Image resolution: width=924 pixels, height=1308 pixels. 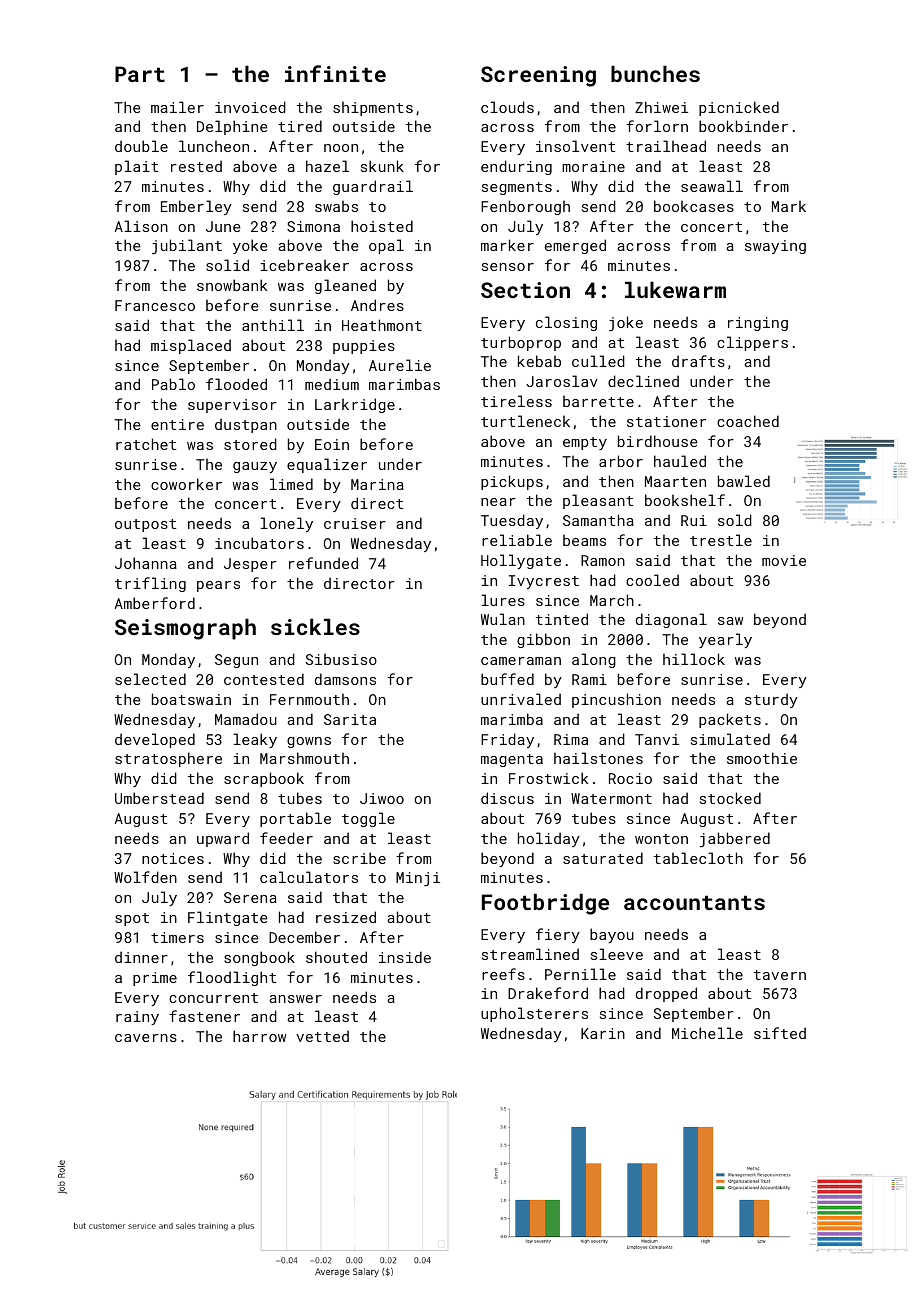 I want to click on clippers, so click(x=752, y=343).
